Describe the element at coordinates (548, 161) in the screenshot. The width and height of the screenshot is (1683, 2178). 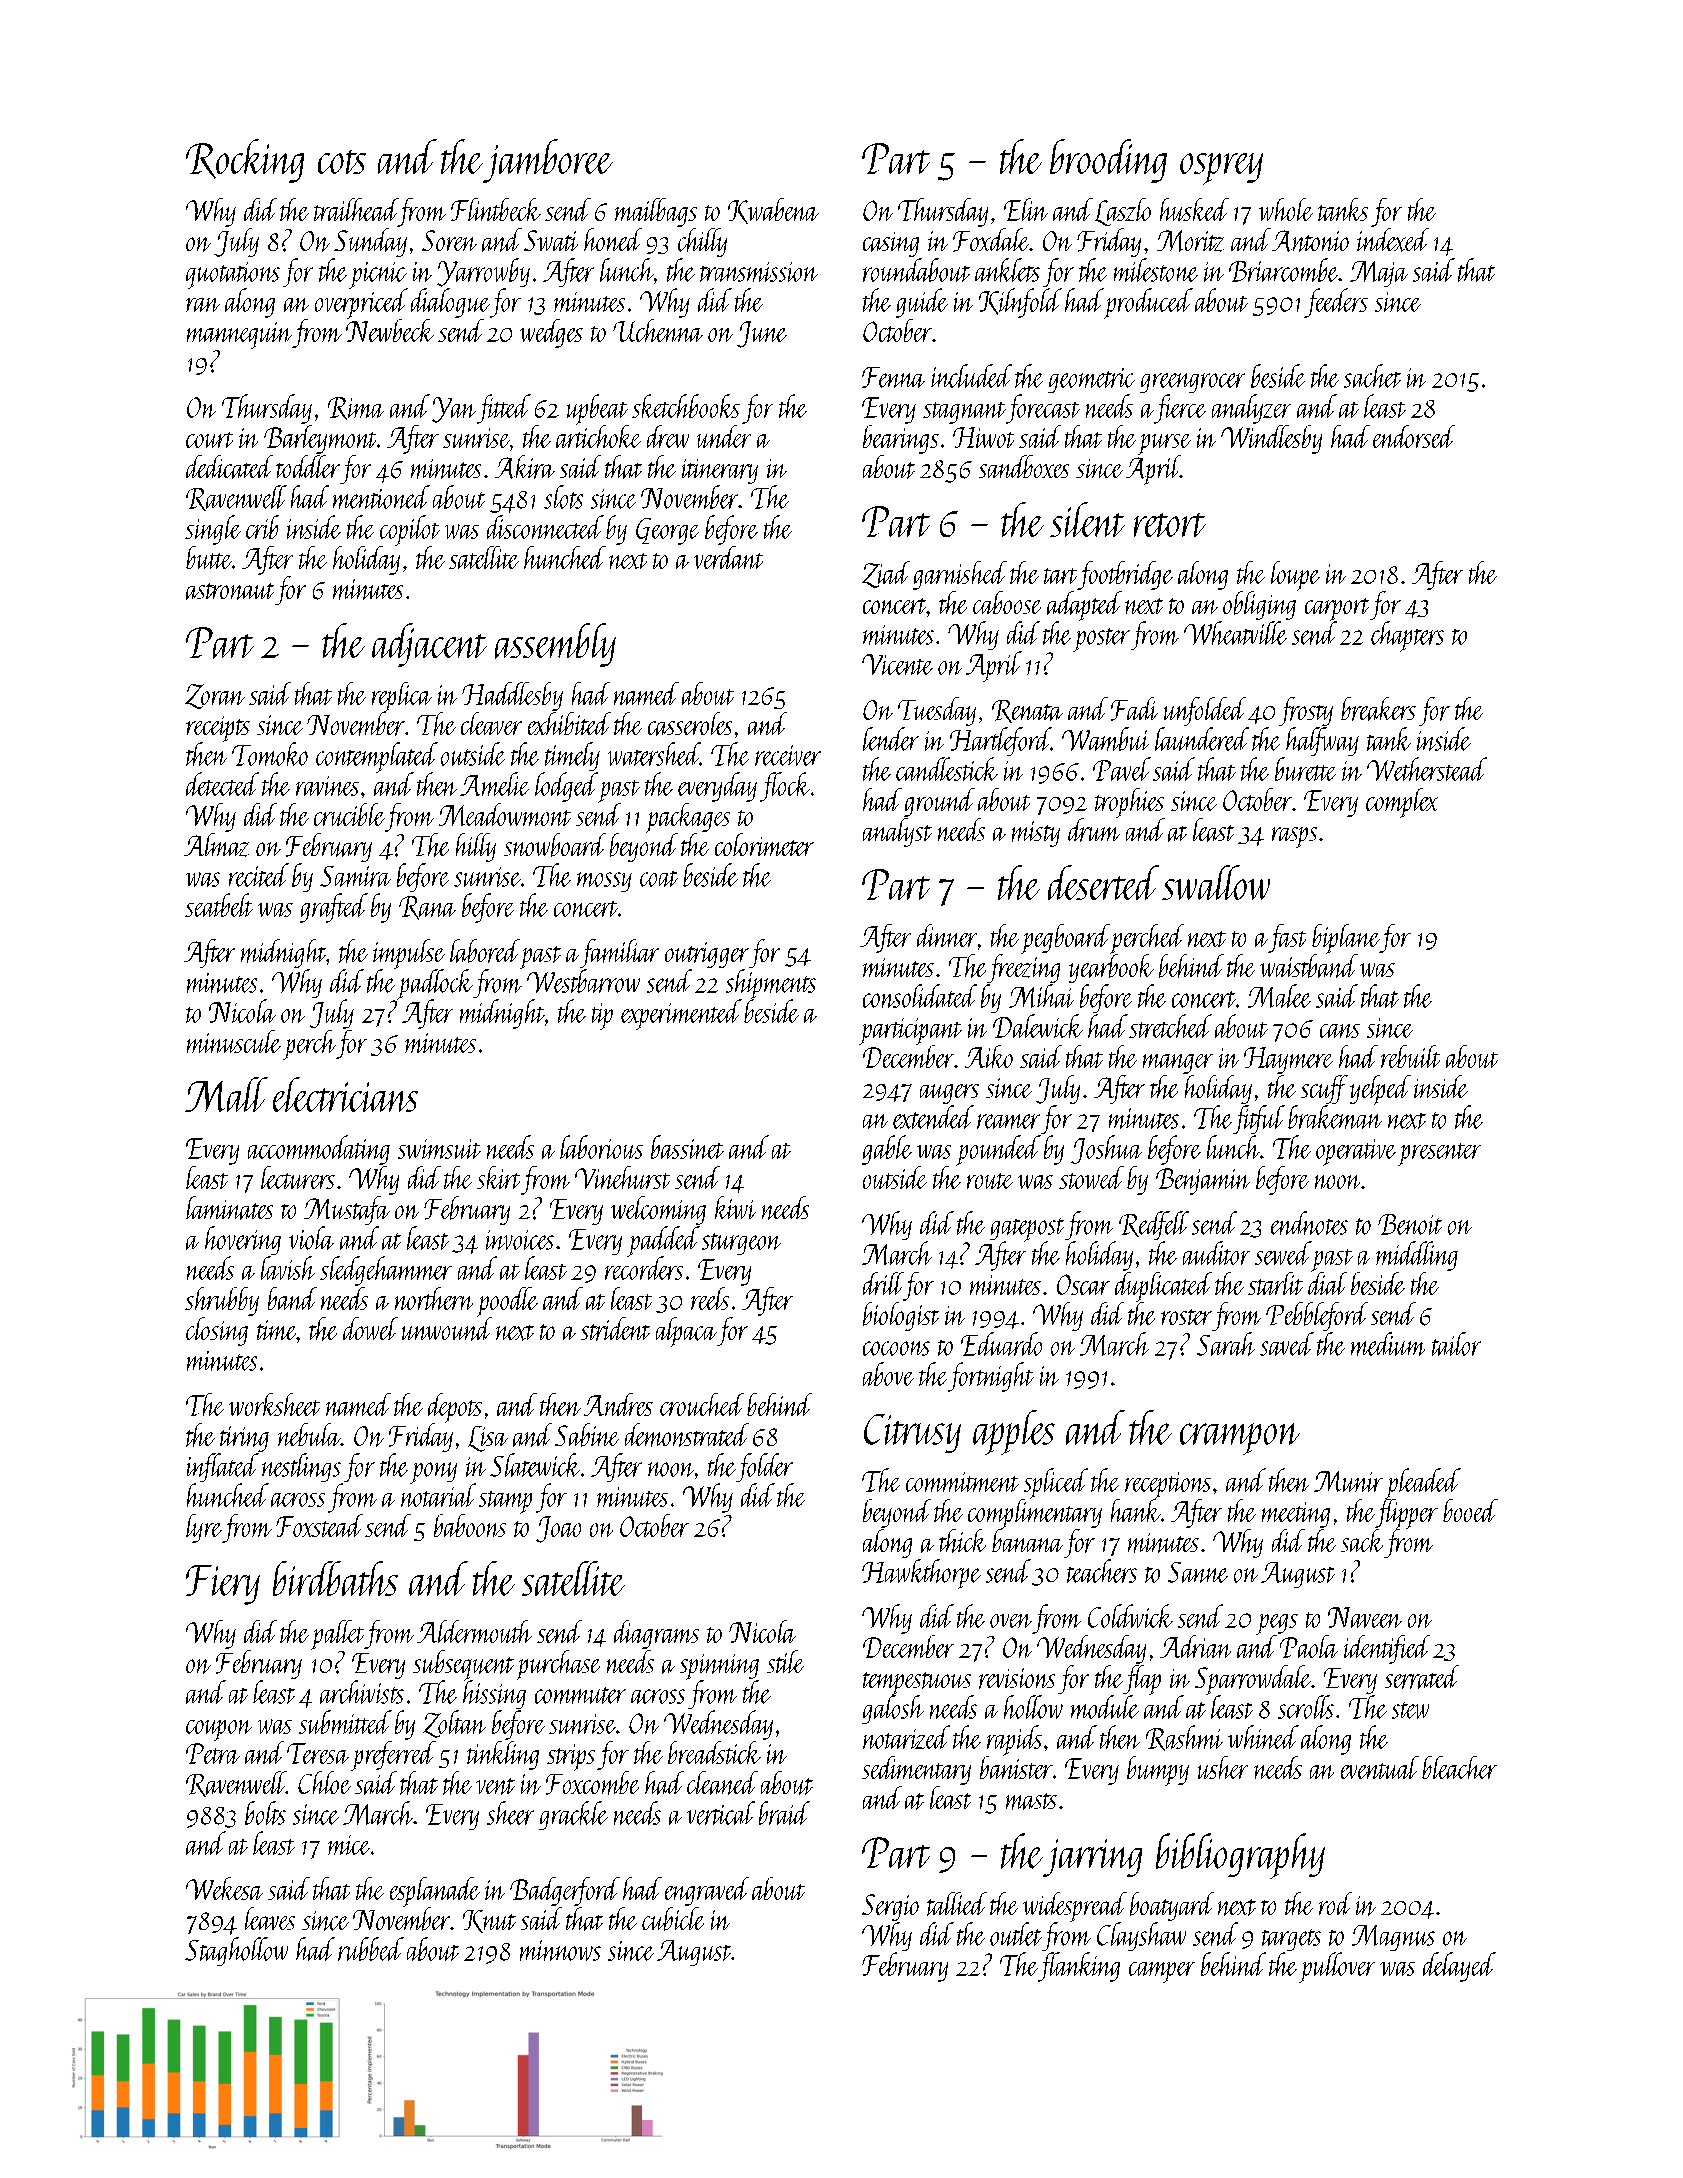
I see `jamboree` at that location.
